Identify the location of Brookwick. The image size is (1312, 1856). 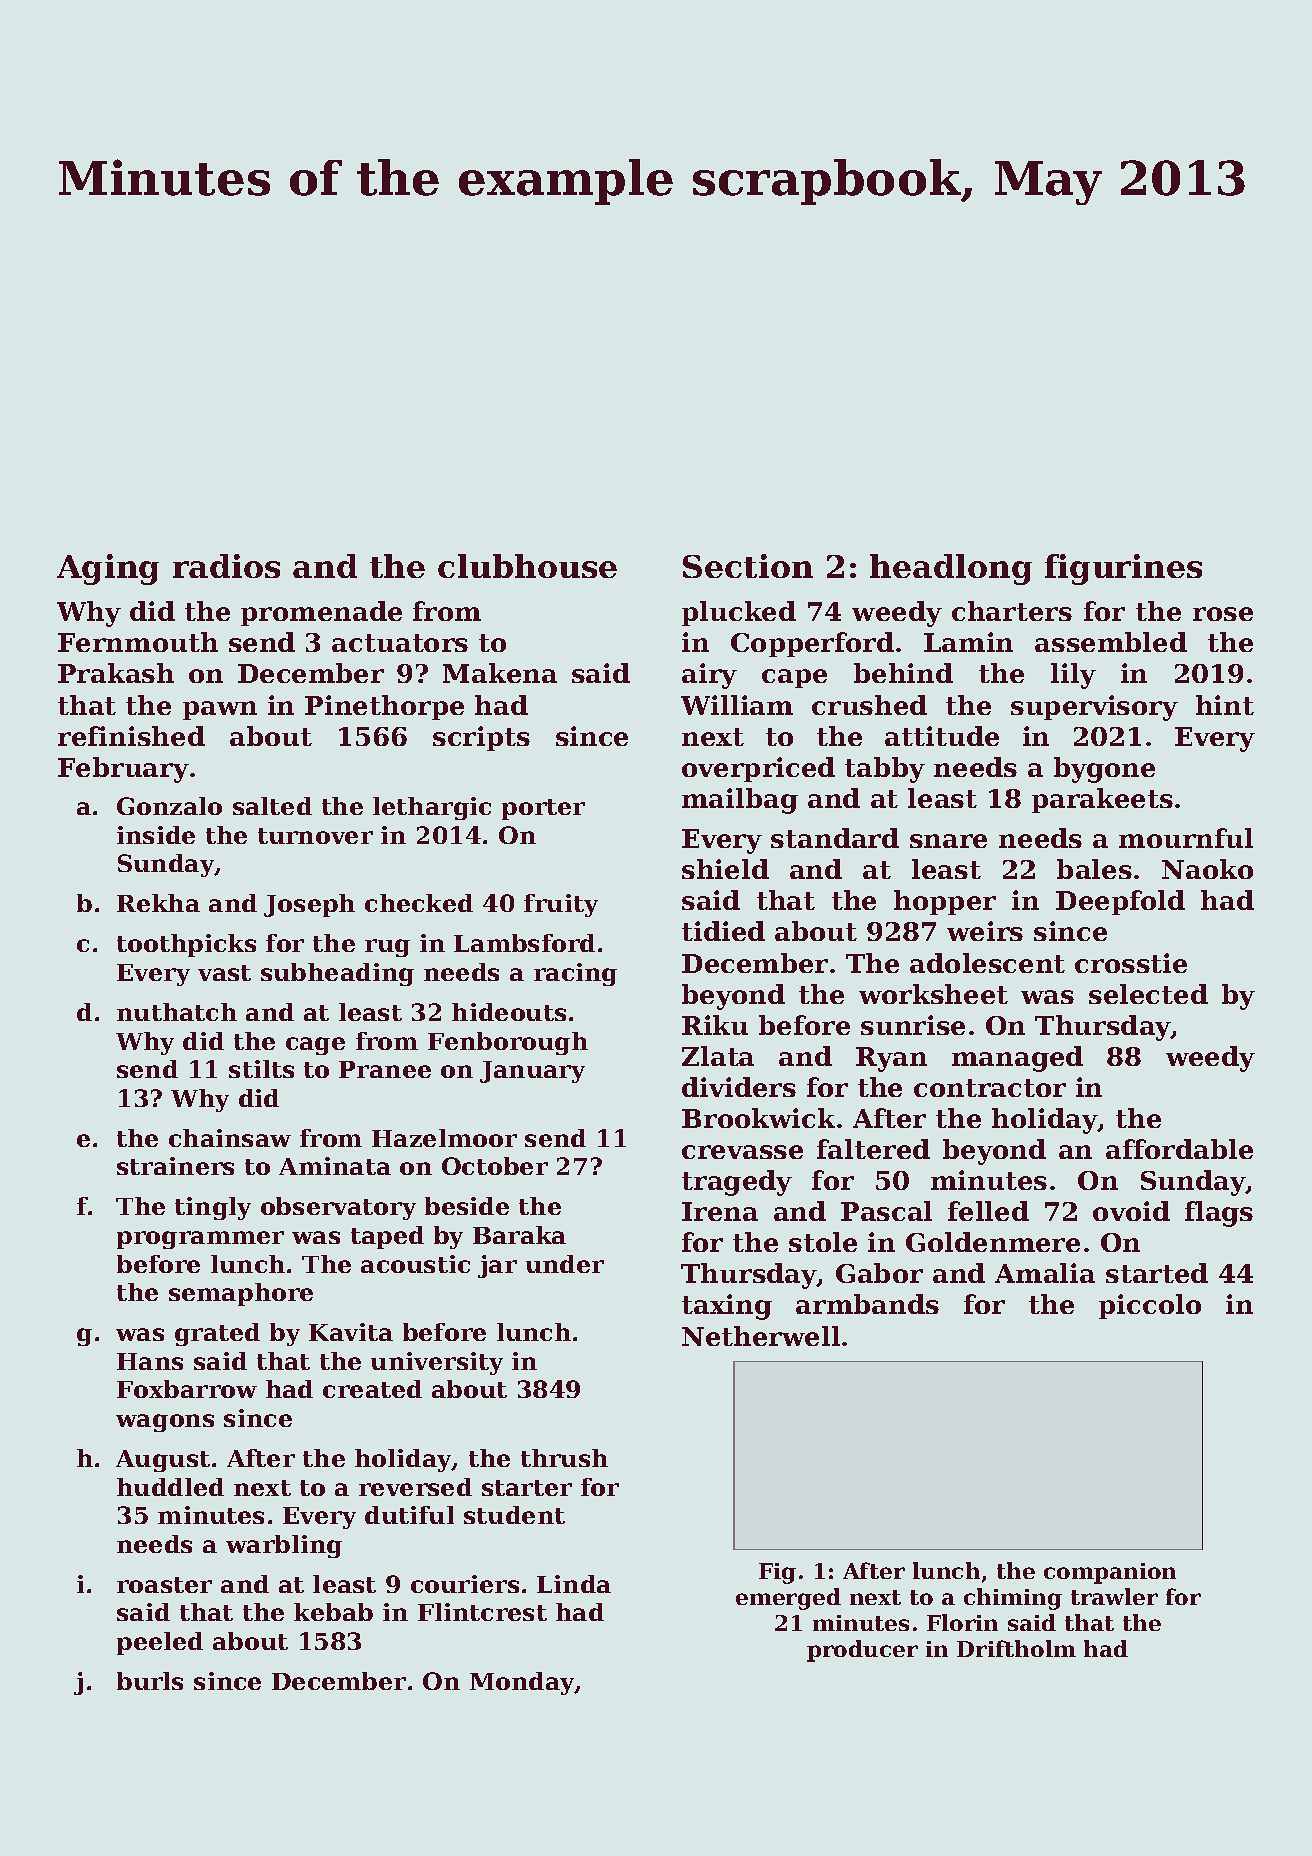
(758, 1118).
